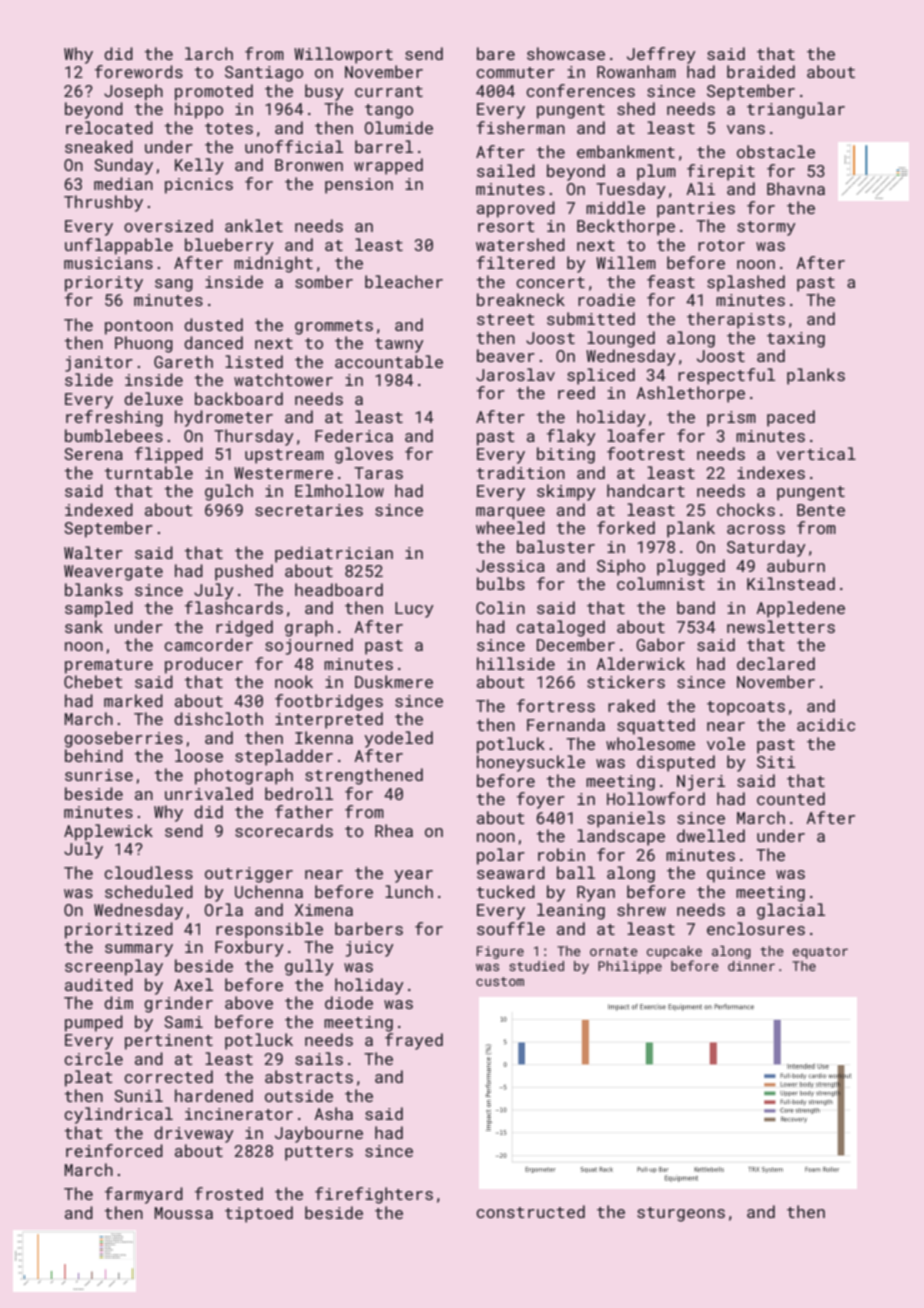  What do you see at coordinates (766, 228) in the screenshot?
I see `stormy` at bounding box center [766, 228].
